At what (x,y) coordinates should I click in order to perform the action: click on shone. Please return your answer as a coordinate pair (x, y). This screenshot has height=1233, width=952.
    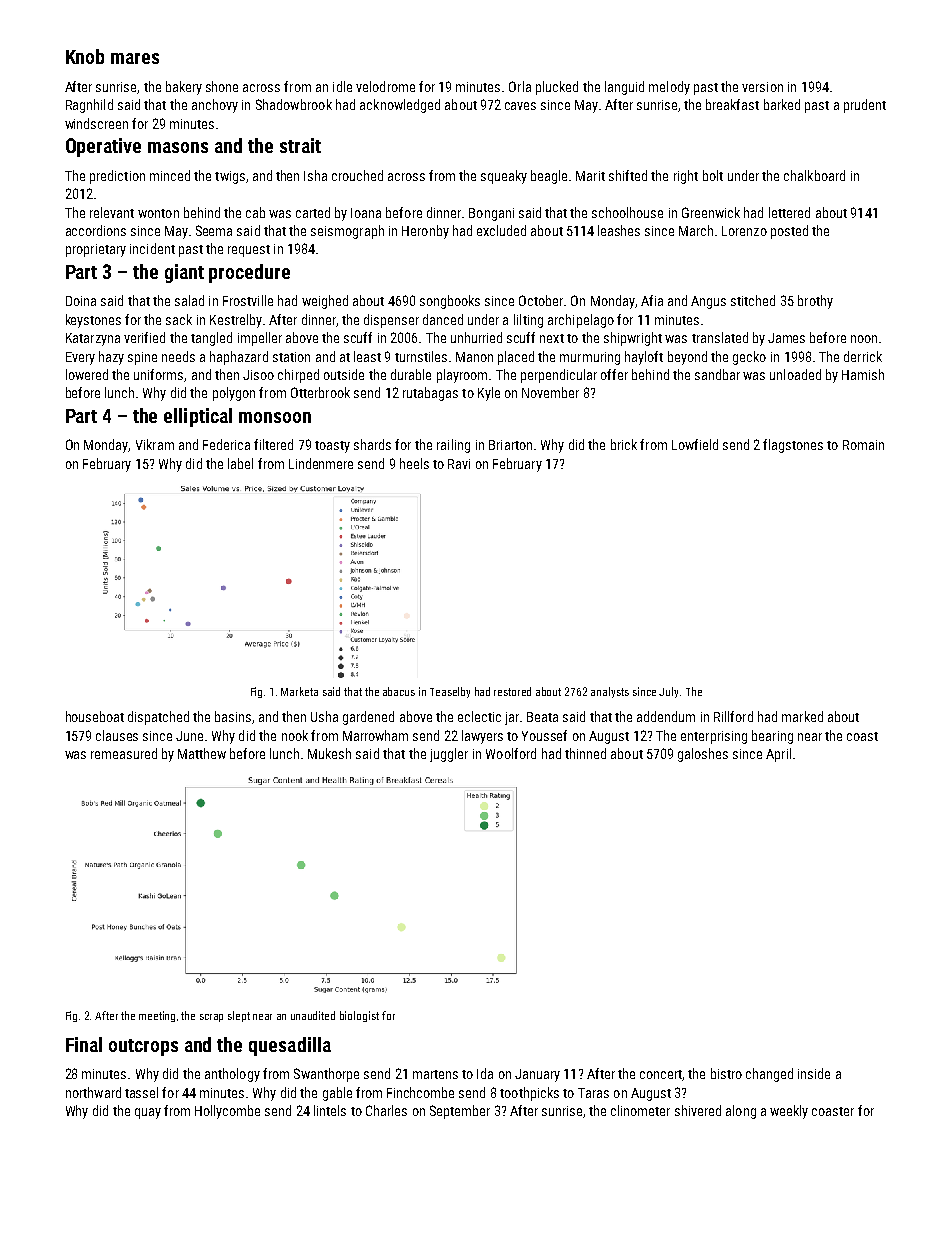
    Looking at the image, I should click on (222, 86).
